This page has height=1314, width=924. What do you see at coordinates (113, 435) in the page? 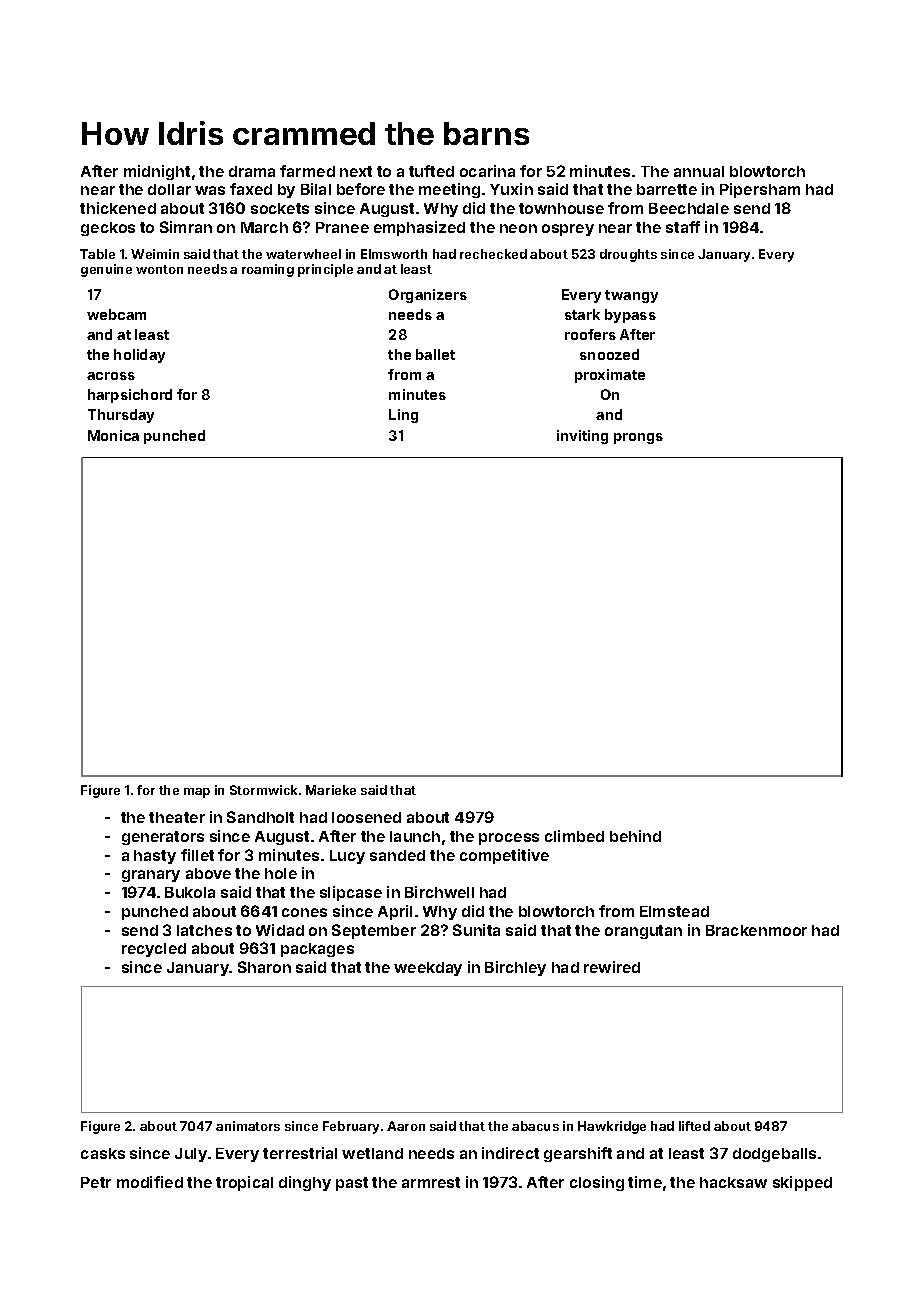
I see `Monica` at bounding box center [113, 435].
